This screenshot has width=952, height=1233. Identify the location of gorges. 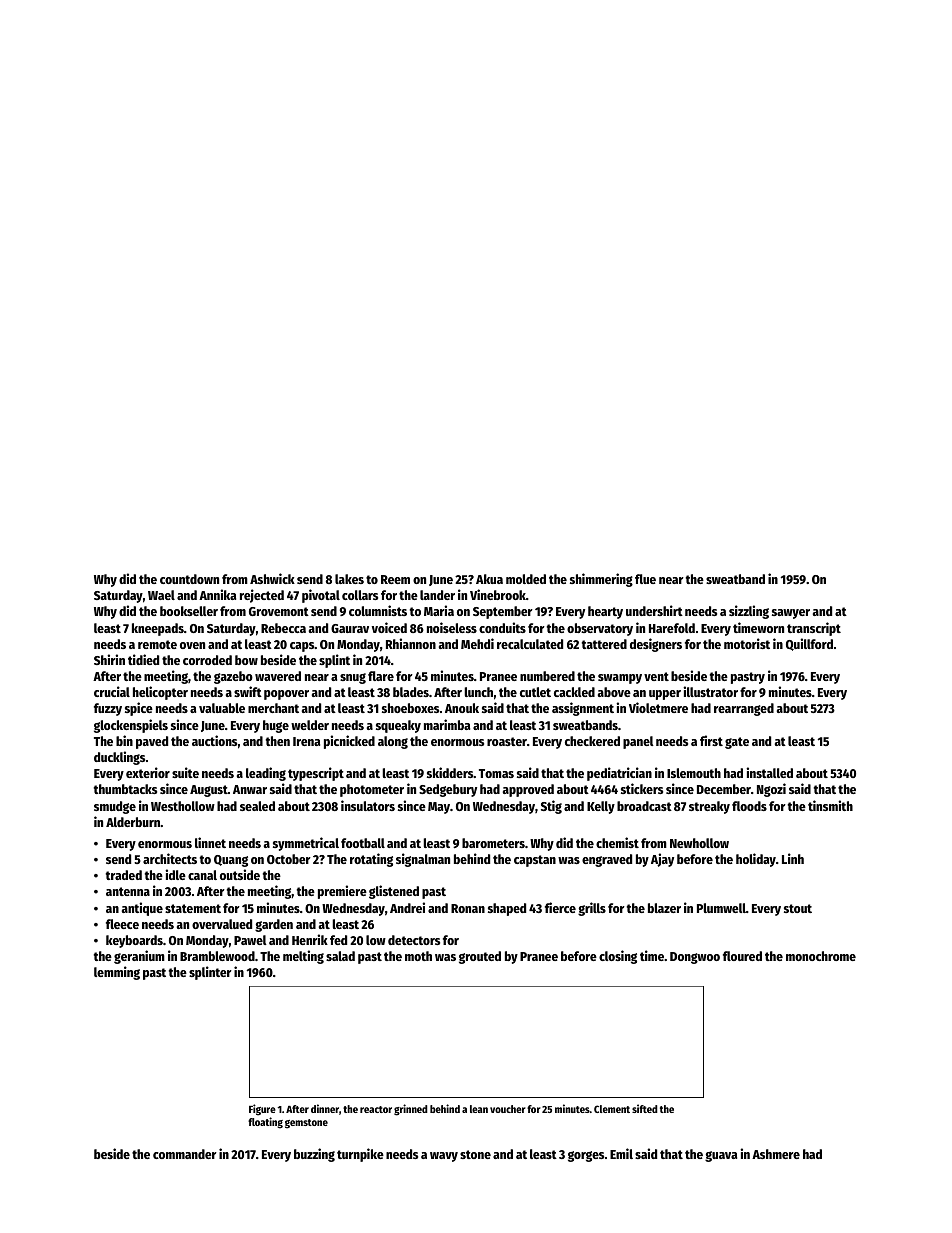
(586, 1156).
